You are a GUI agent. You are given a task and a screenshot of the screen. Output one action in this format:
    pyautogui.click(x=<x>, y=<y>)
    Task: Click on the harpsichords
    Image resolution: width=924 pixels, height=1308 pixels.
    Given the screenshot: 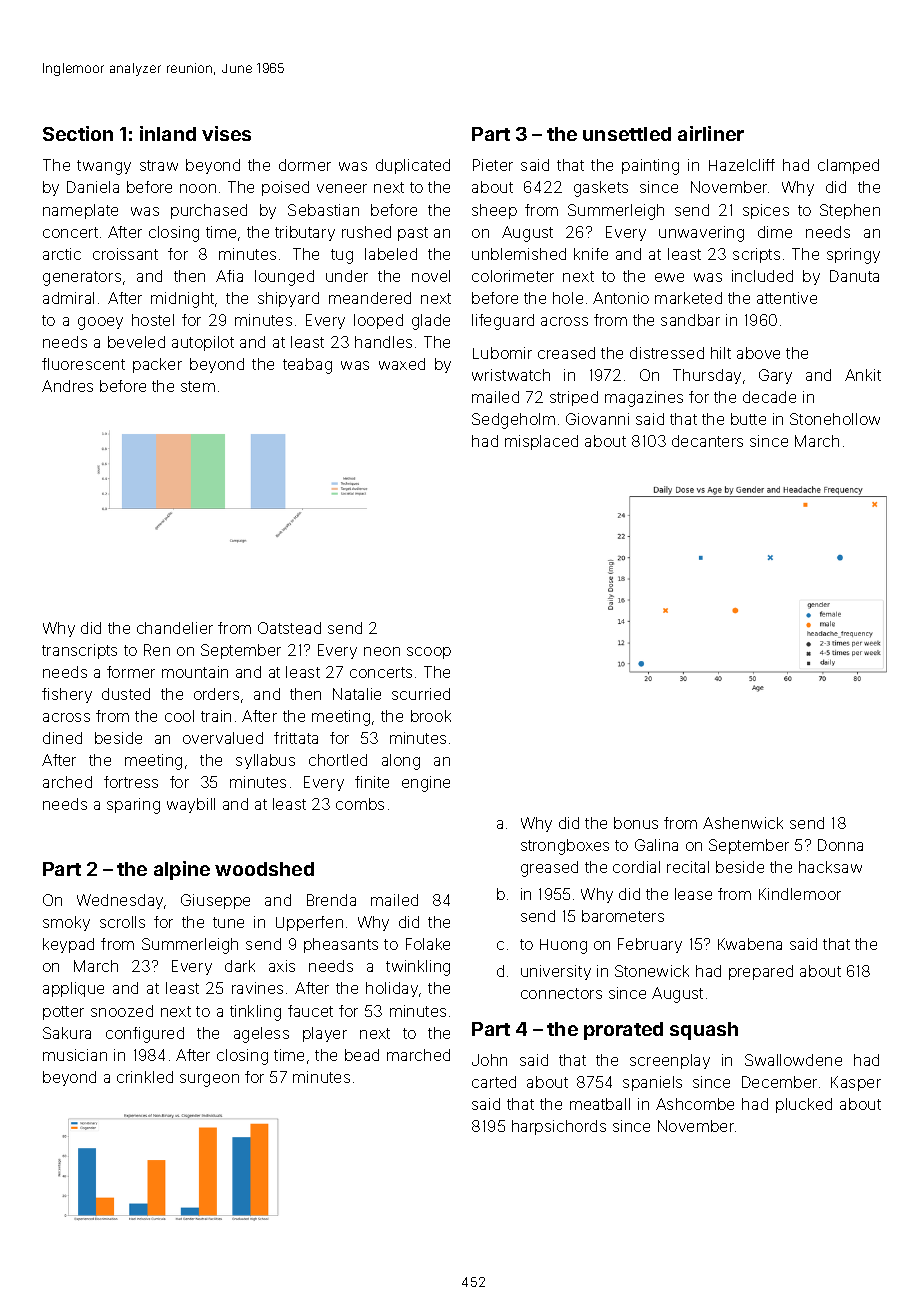 What is the action you would take?
    pyautogui.click(x=559, y=1127)
